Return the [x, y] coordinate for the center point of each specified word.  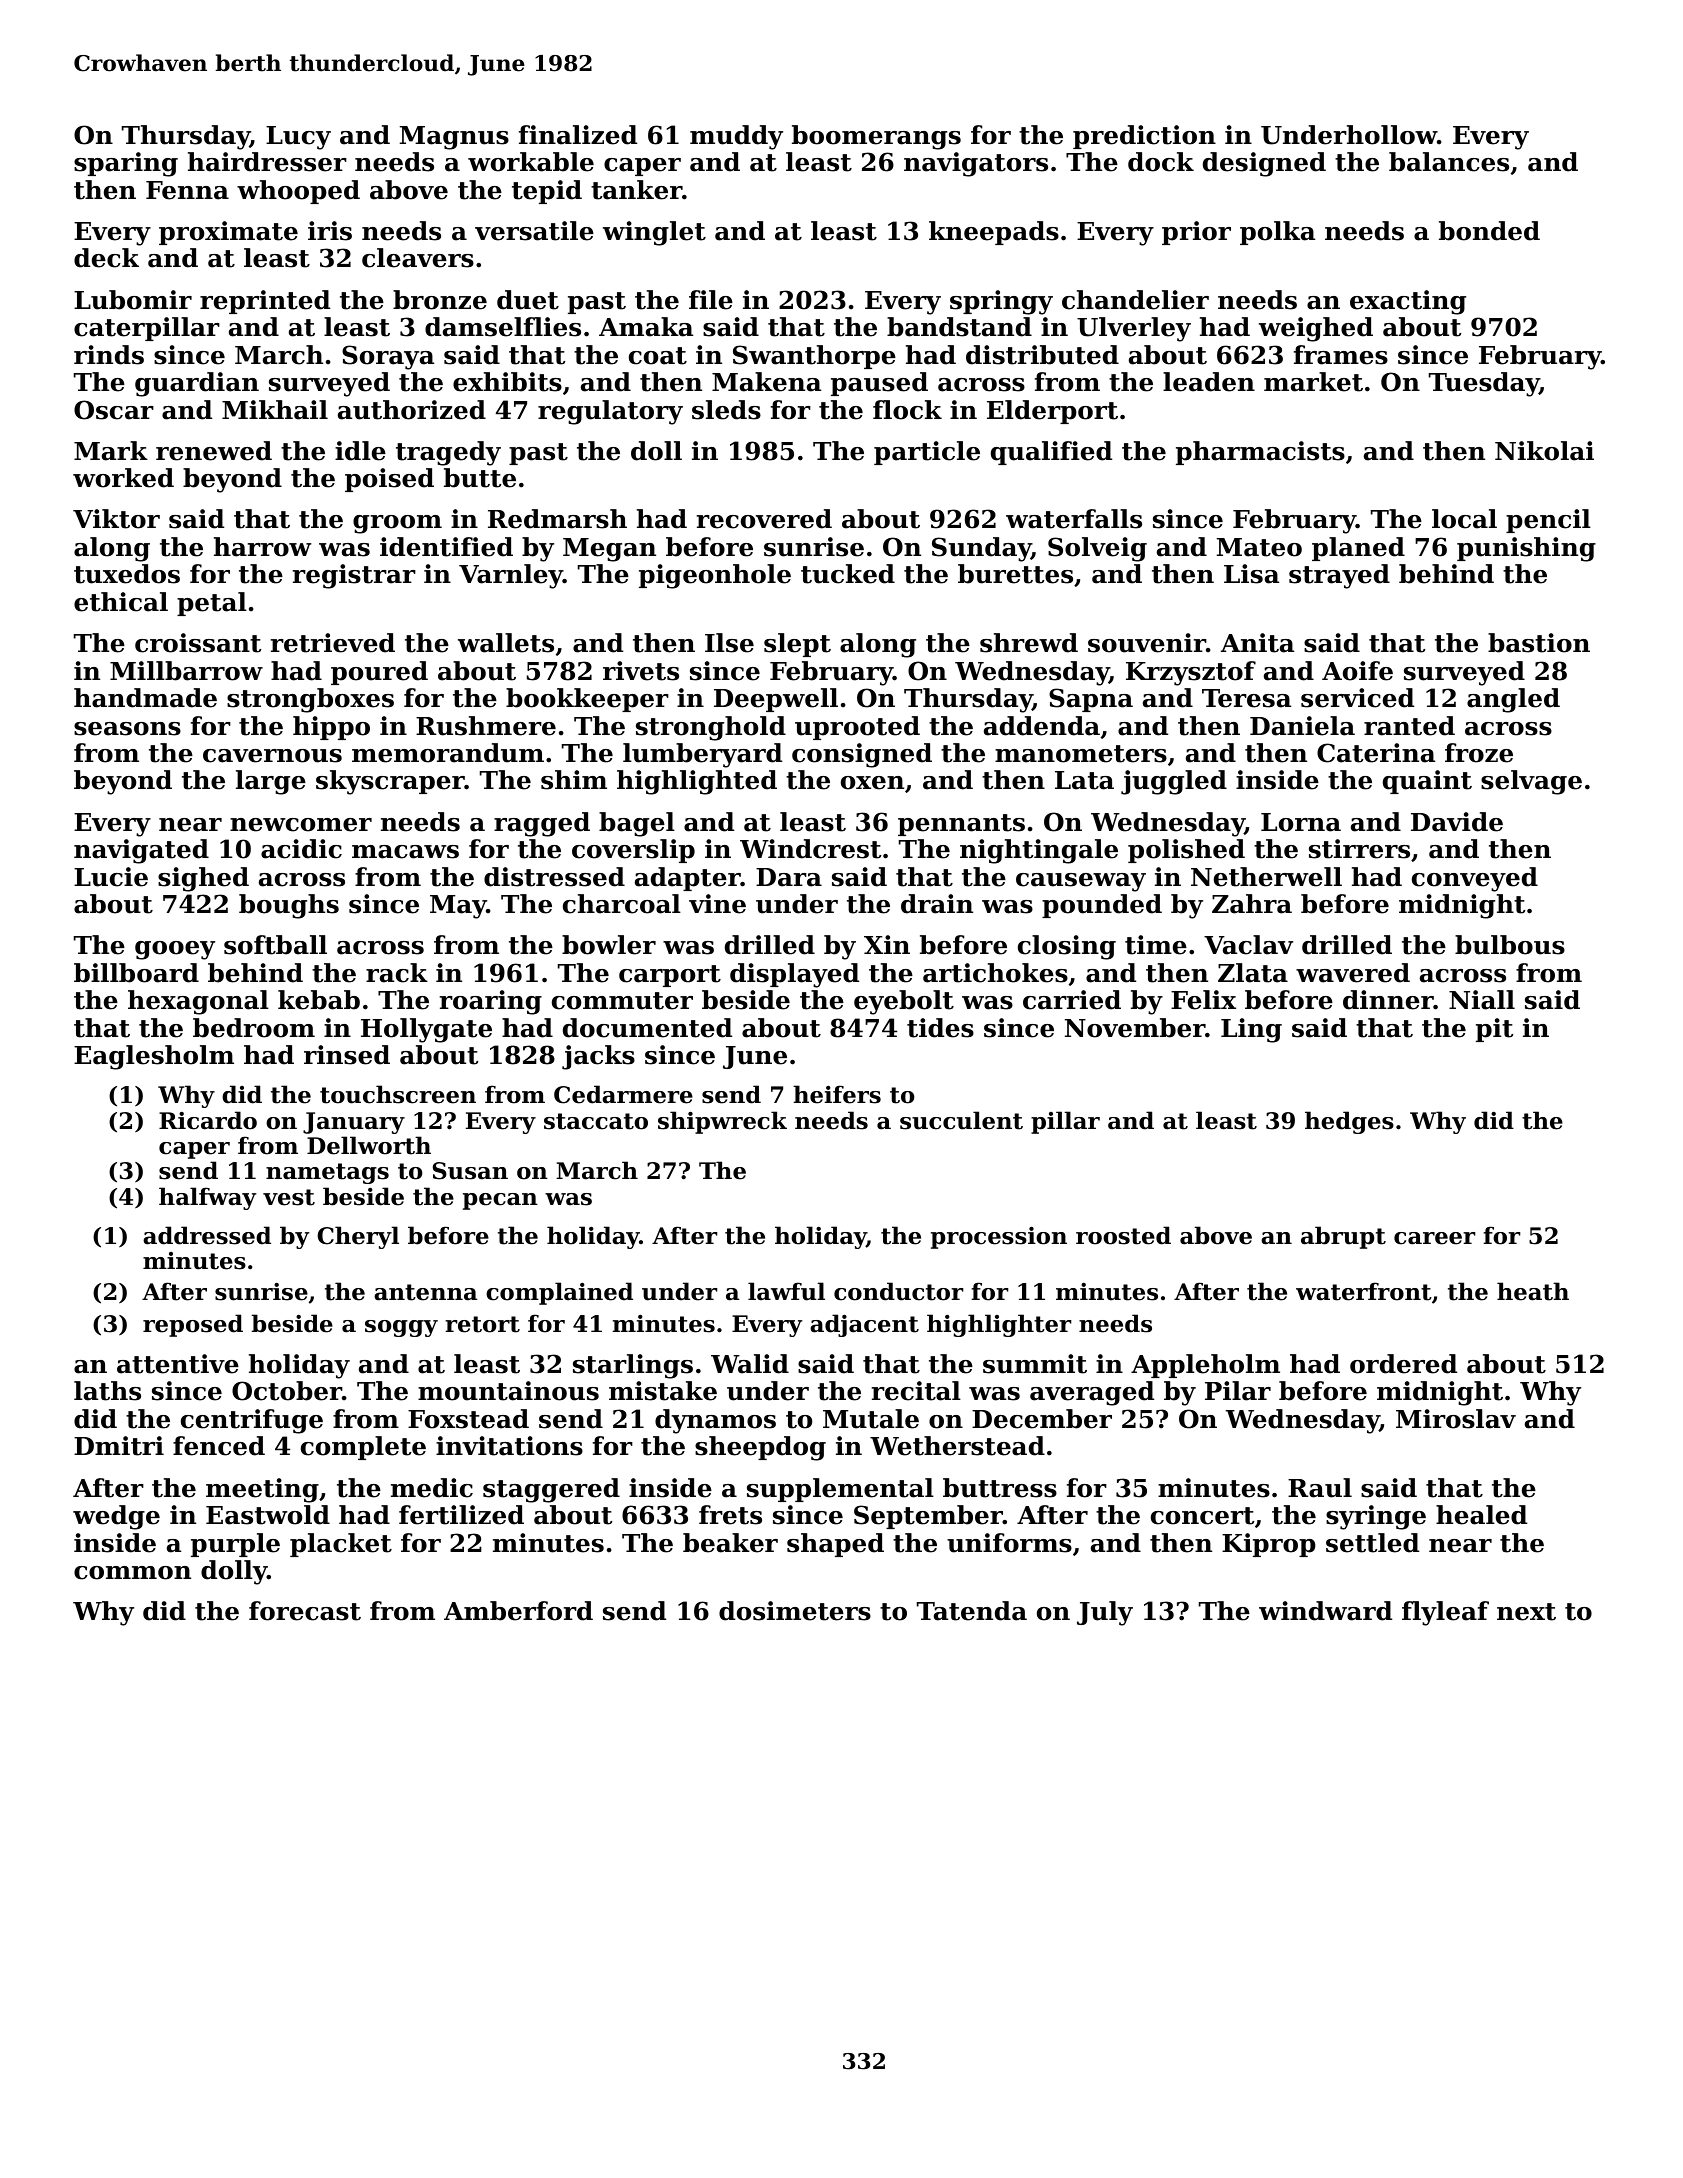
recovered [764, 519]
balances [1449, 162]
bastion [1539, 643]
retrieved [333, 643]
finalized [578, 135]
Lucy [298, 138]
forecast [305, 1611]
